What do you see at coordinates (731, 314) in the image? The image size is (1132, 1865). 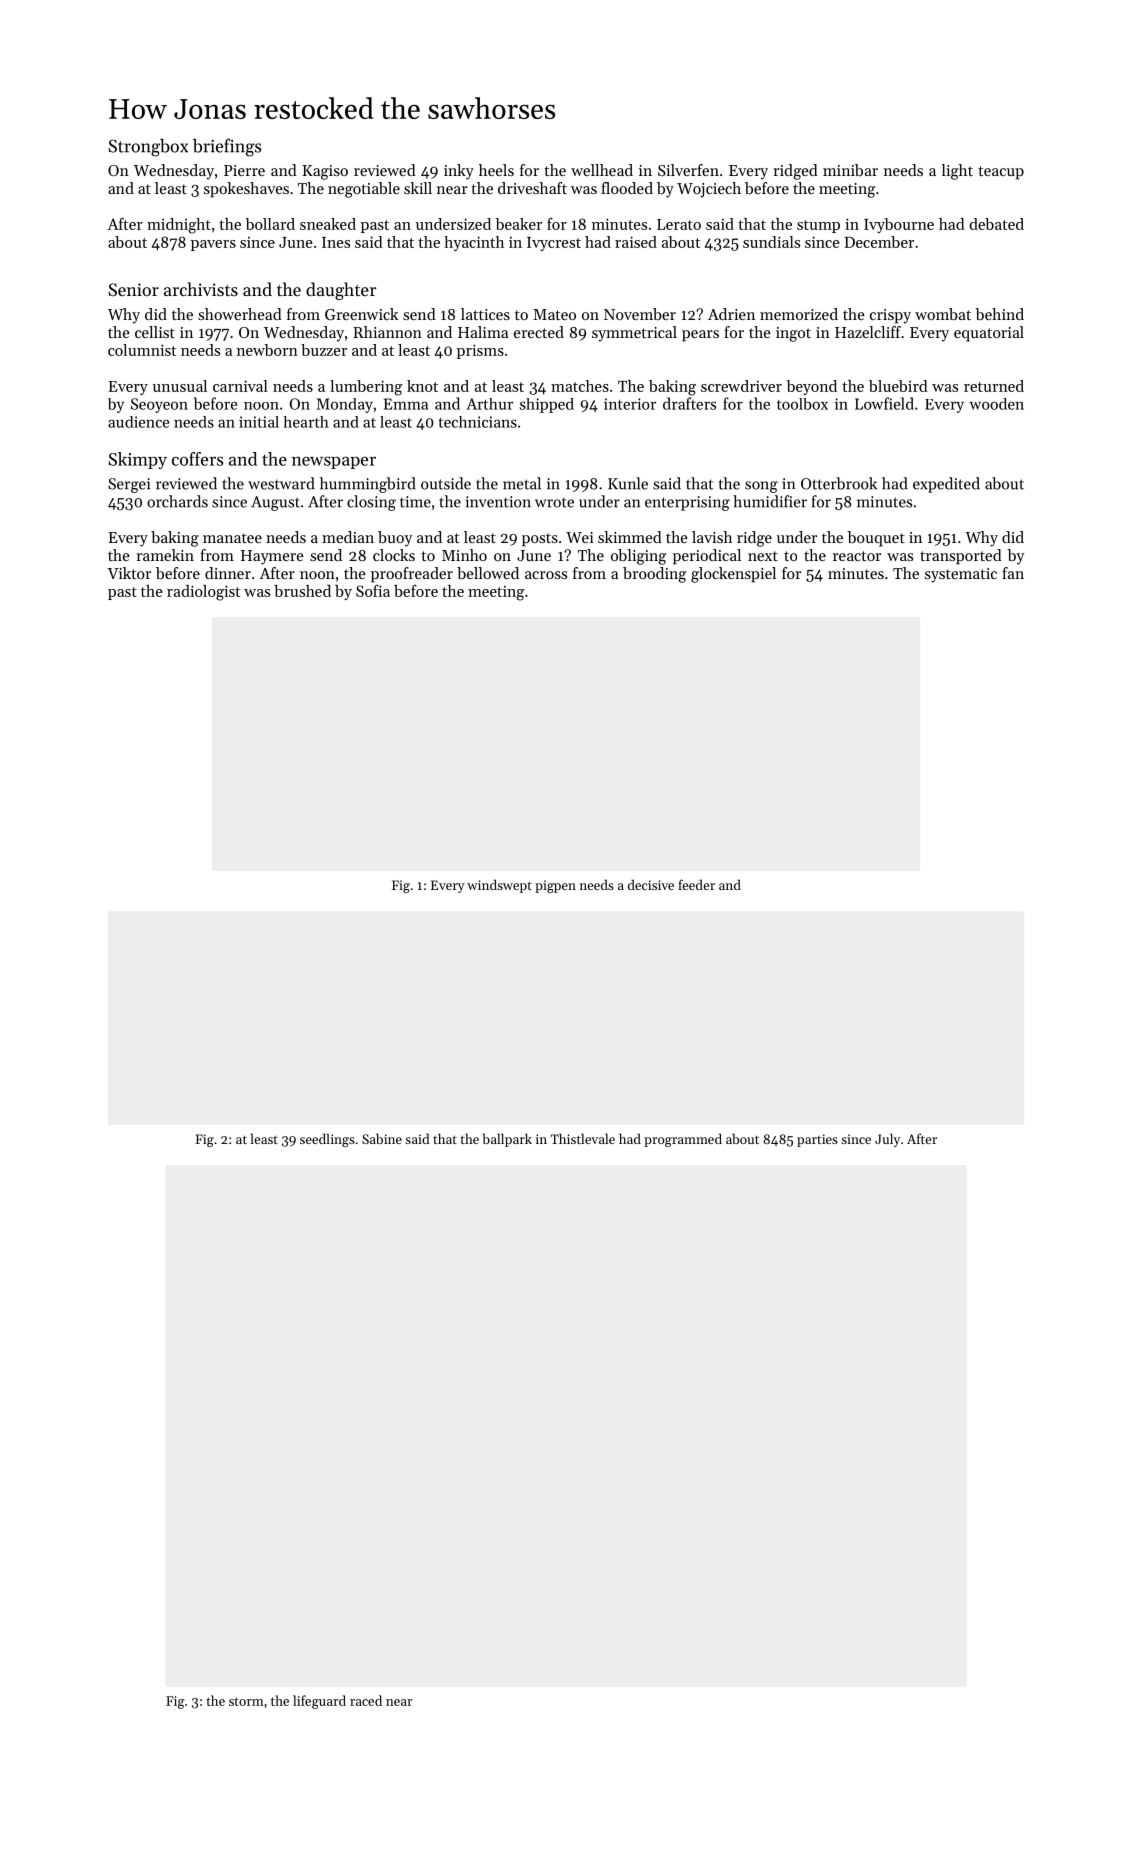 I see `Adrien` at bounding box center [731, 314].
